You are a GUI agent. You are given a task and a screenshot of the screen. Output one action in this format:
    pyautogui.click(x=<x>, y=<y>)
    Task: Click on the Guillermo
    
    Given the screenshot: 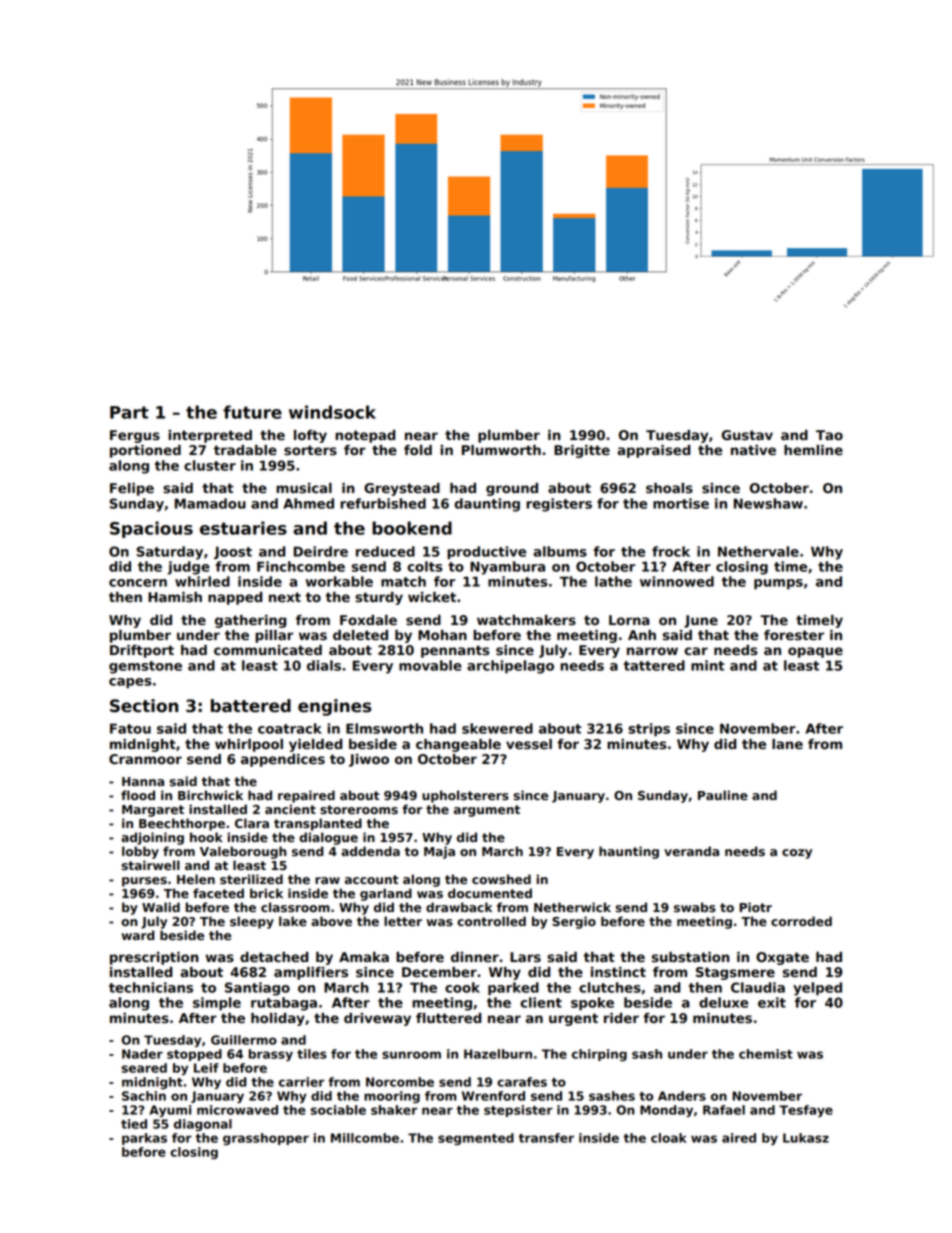 What is the action you would take?
    pyautogui.click(x=244, y=1040)
